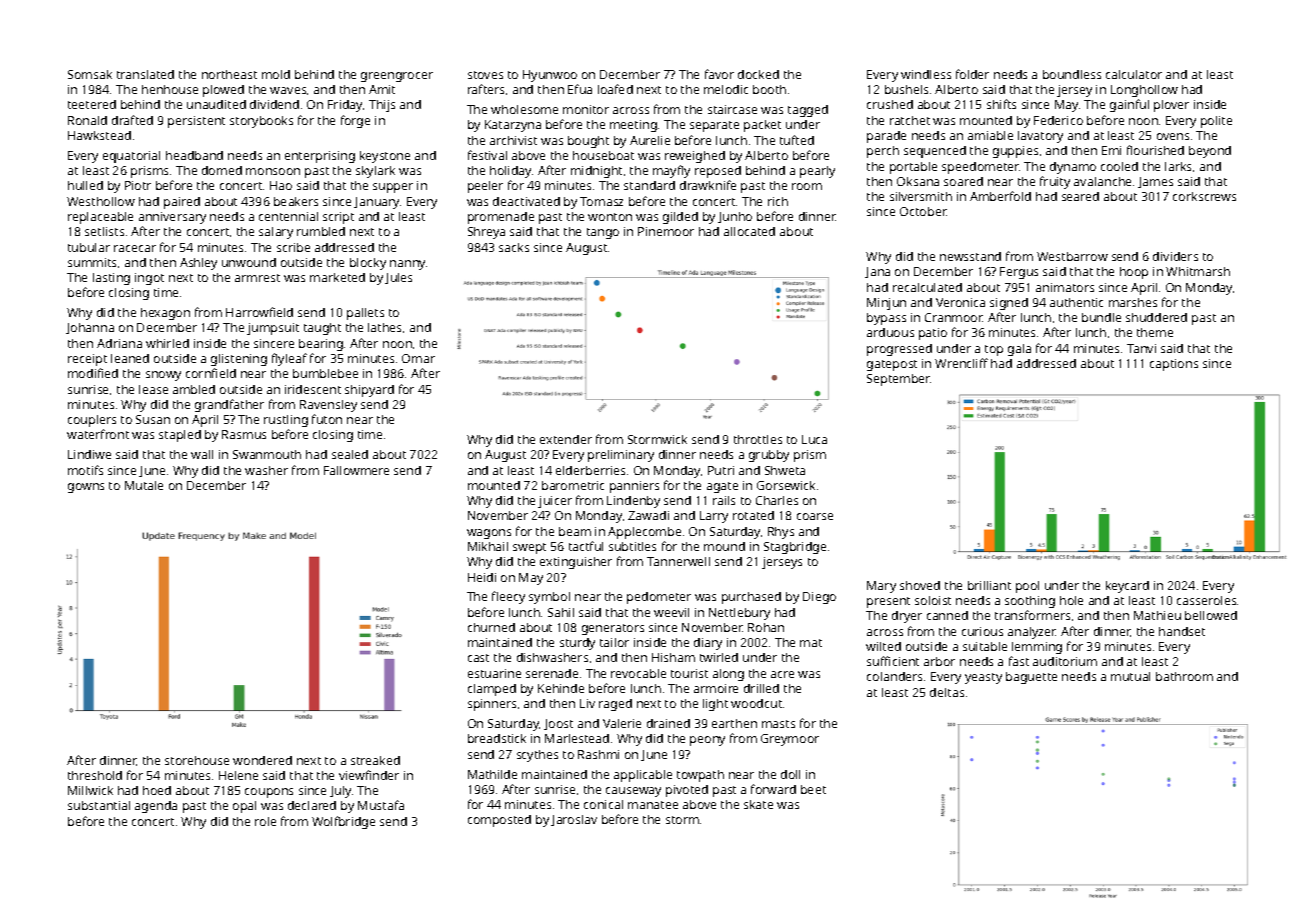 The height and width of the screenshot is (924, 1308). What do you see at coordinates (1027, 587) in the screenshot?
I see `pool` at bounding box center [1027, 587].
